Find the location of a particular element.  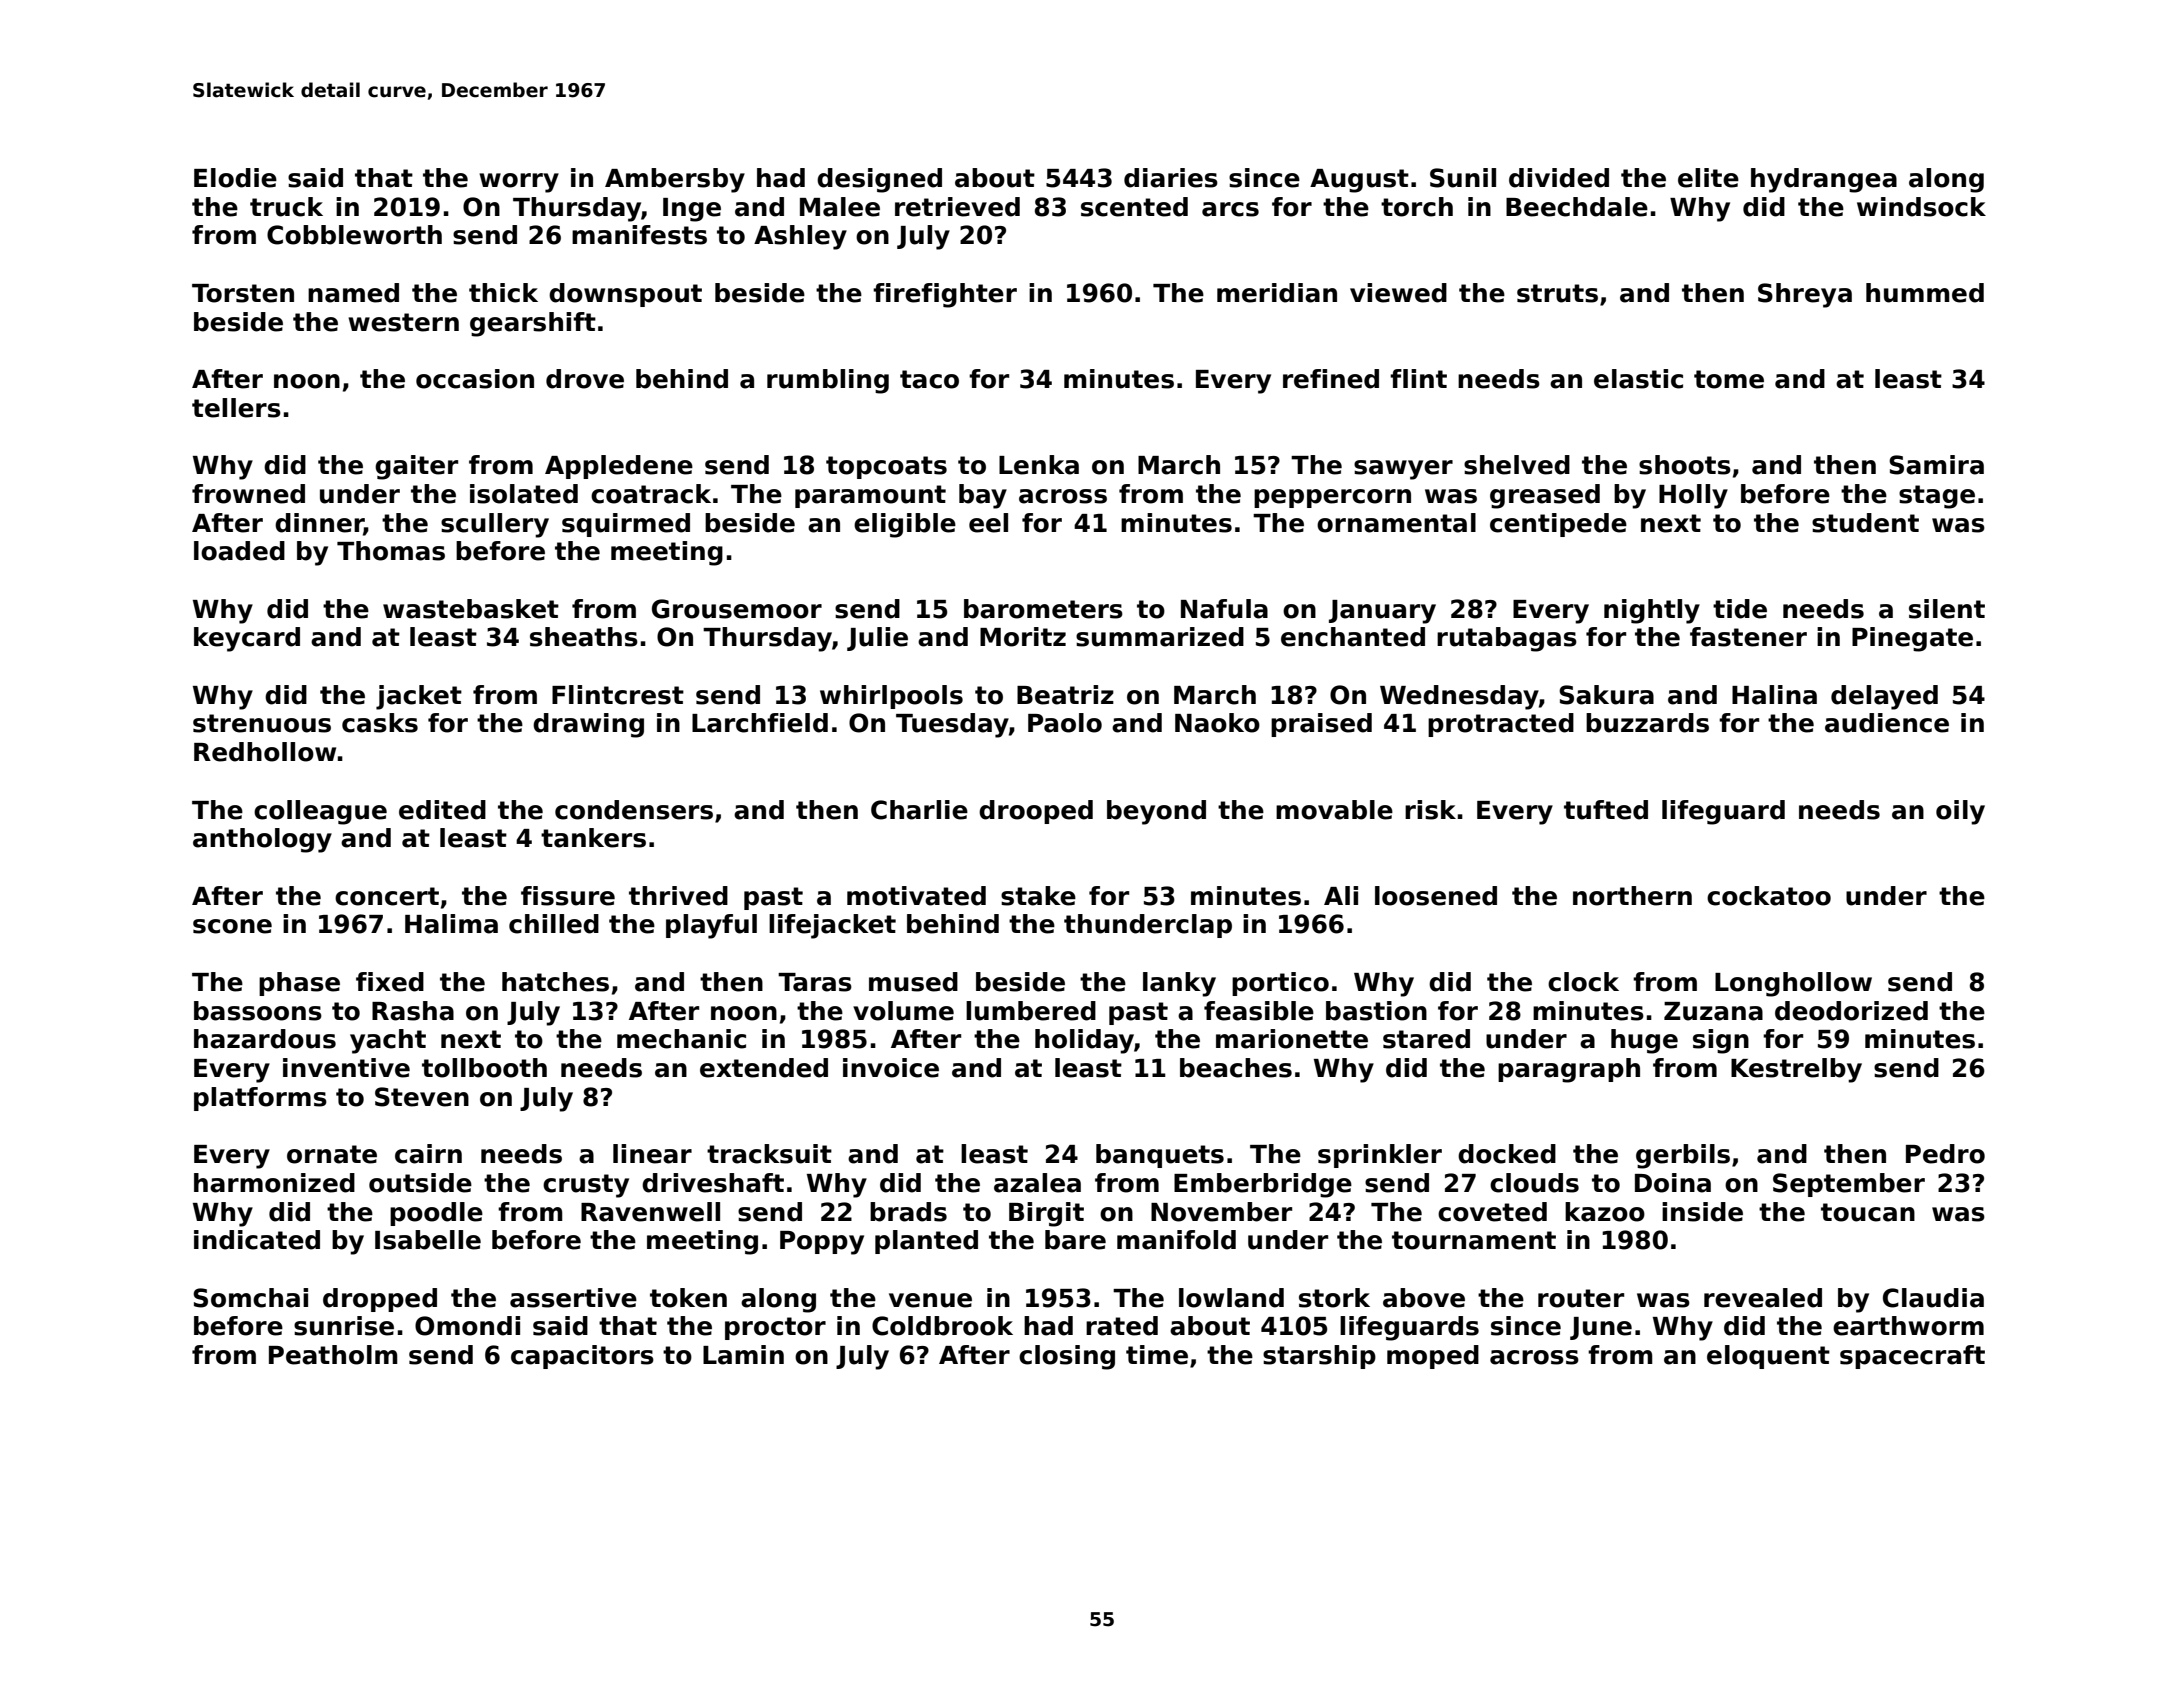

drooped is located at coordinates (1036, 812).
